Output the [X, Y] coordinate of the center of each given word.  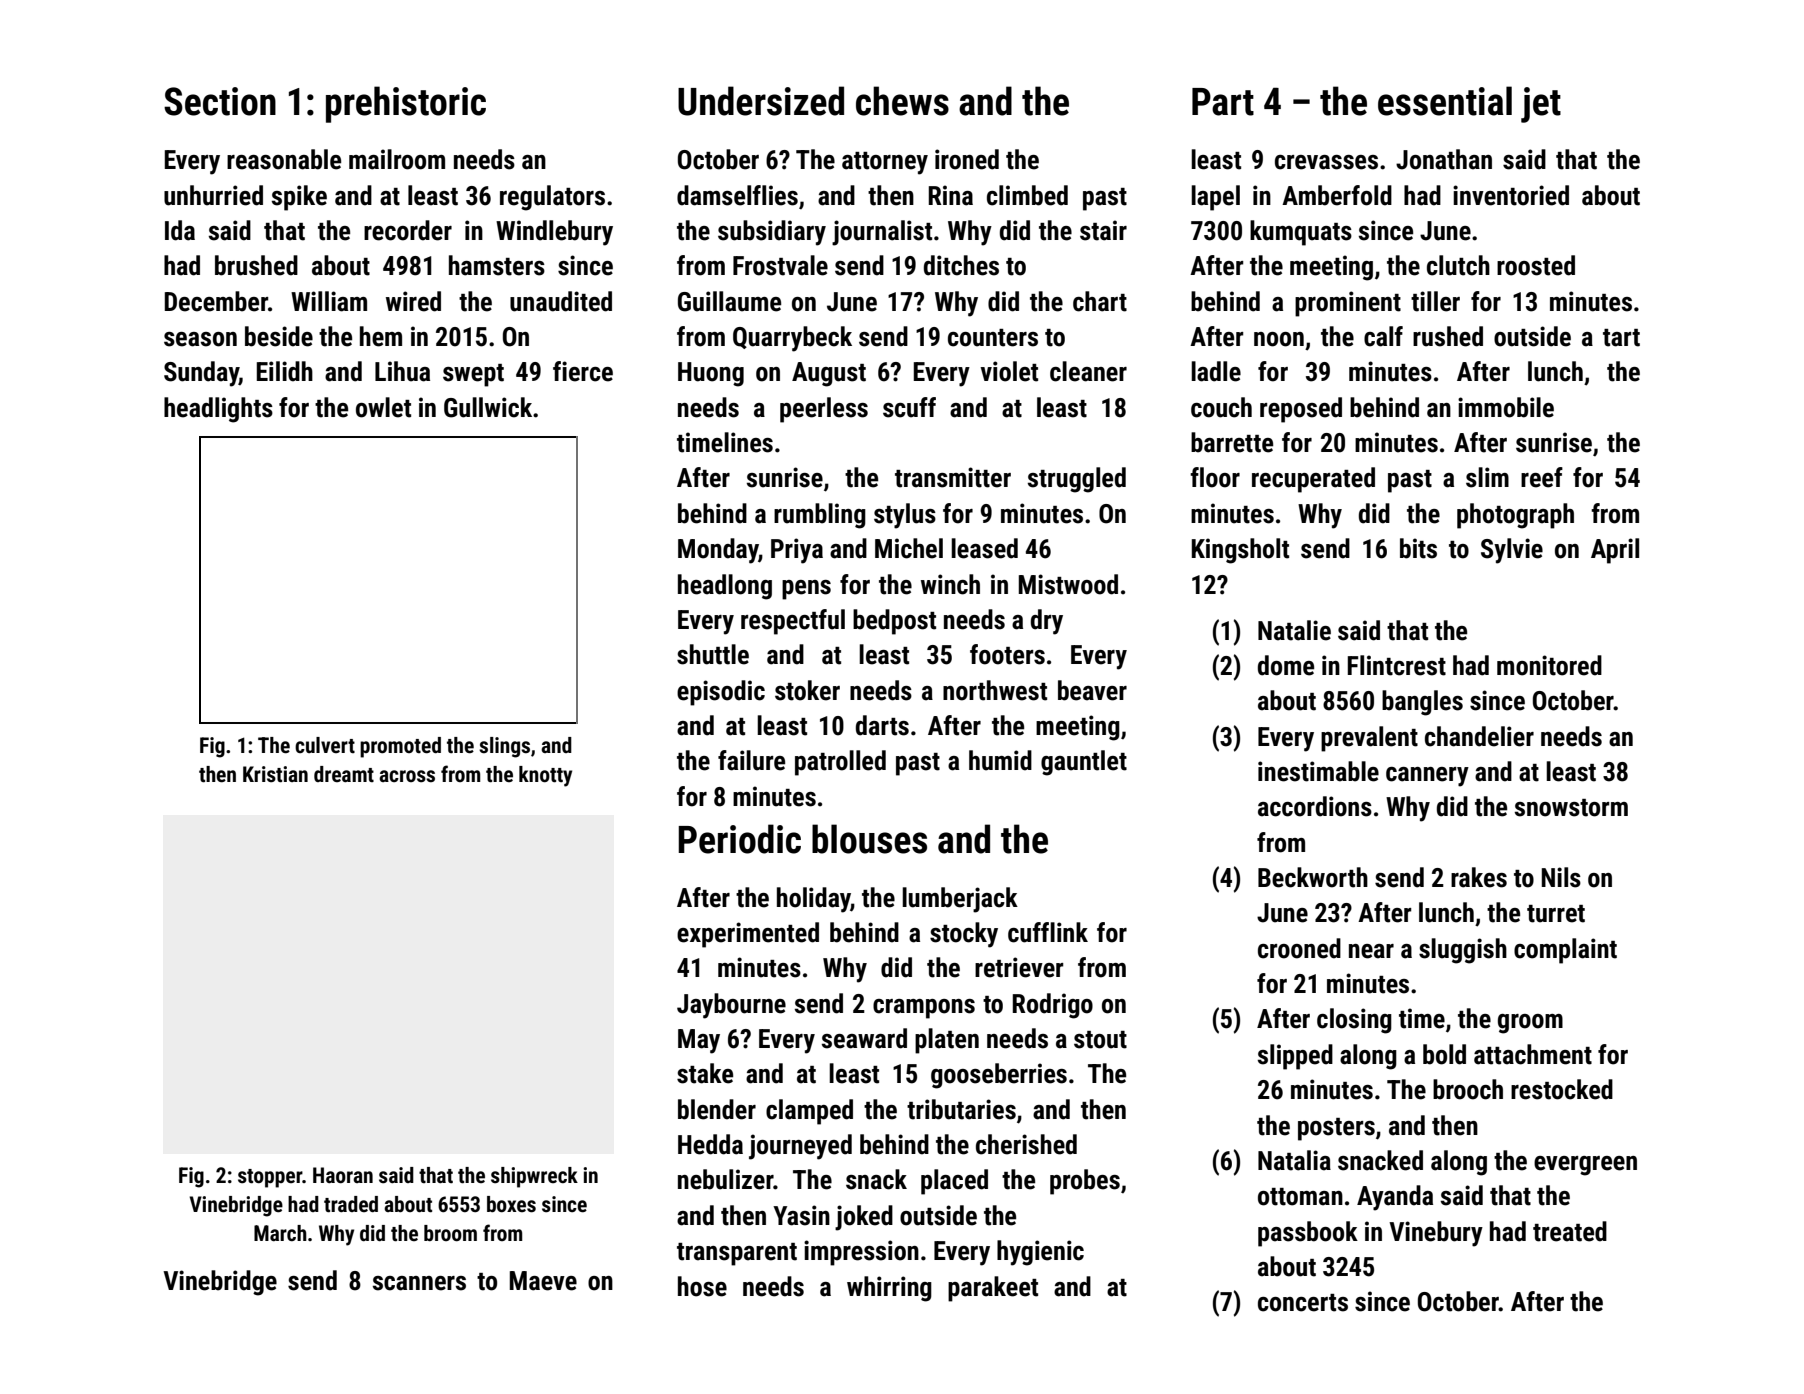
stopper [270, 1178]
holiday [814, 900]
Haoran [343, 1175]
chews [902, 101]
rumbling [820, 516]
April [1615, 551]
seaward [864, 1038]
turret [1556, 914]
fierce [583, 371]
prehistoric [406, 104]
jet [1541, 105]
